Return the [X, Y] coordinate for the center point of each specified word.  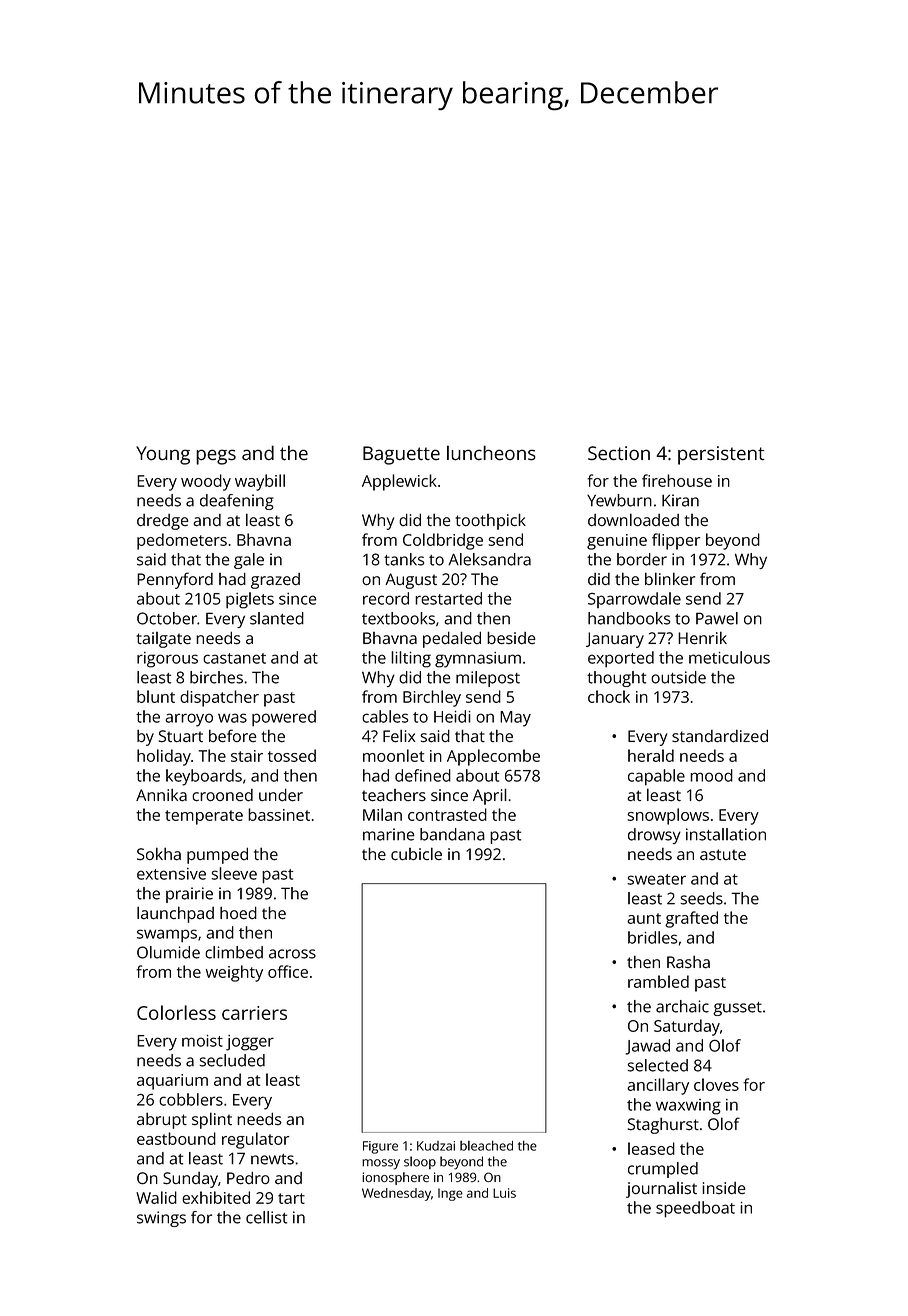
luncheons [491, 453]
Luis [504, 1193]
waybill [260, 482]
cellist [266, 1217]
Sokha [159, 854]
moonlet [393, 755]
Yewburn [619, 500]
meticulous [729, 657]
